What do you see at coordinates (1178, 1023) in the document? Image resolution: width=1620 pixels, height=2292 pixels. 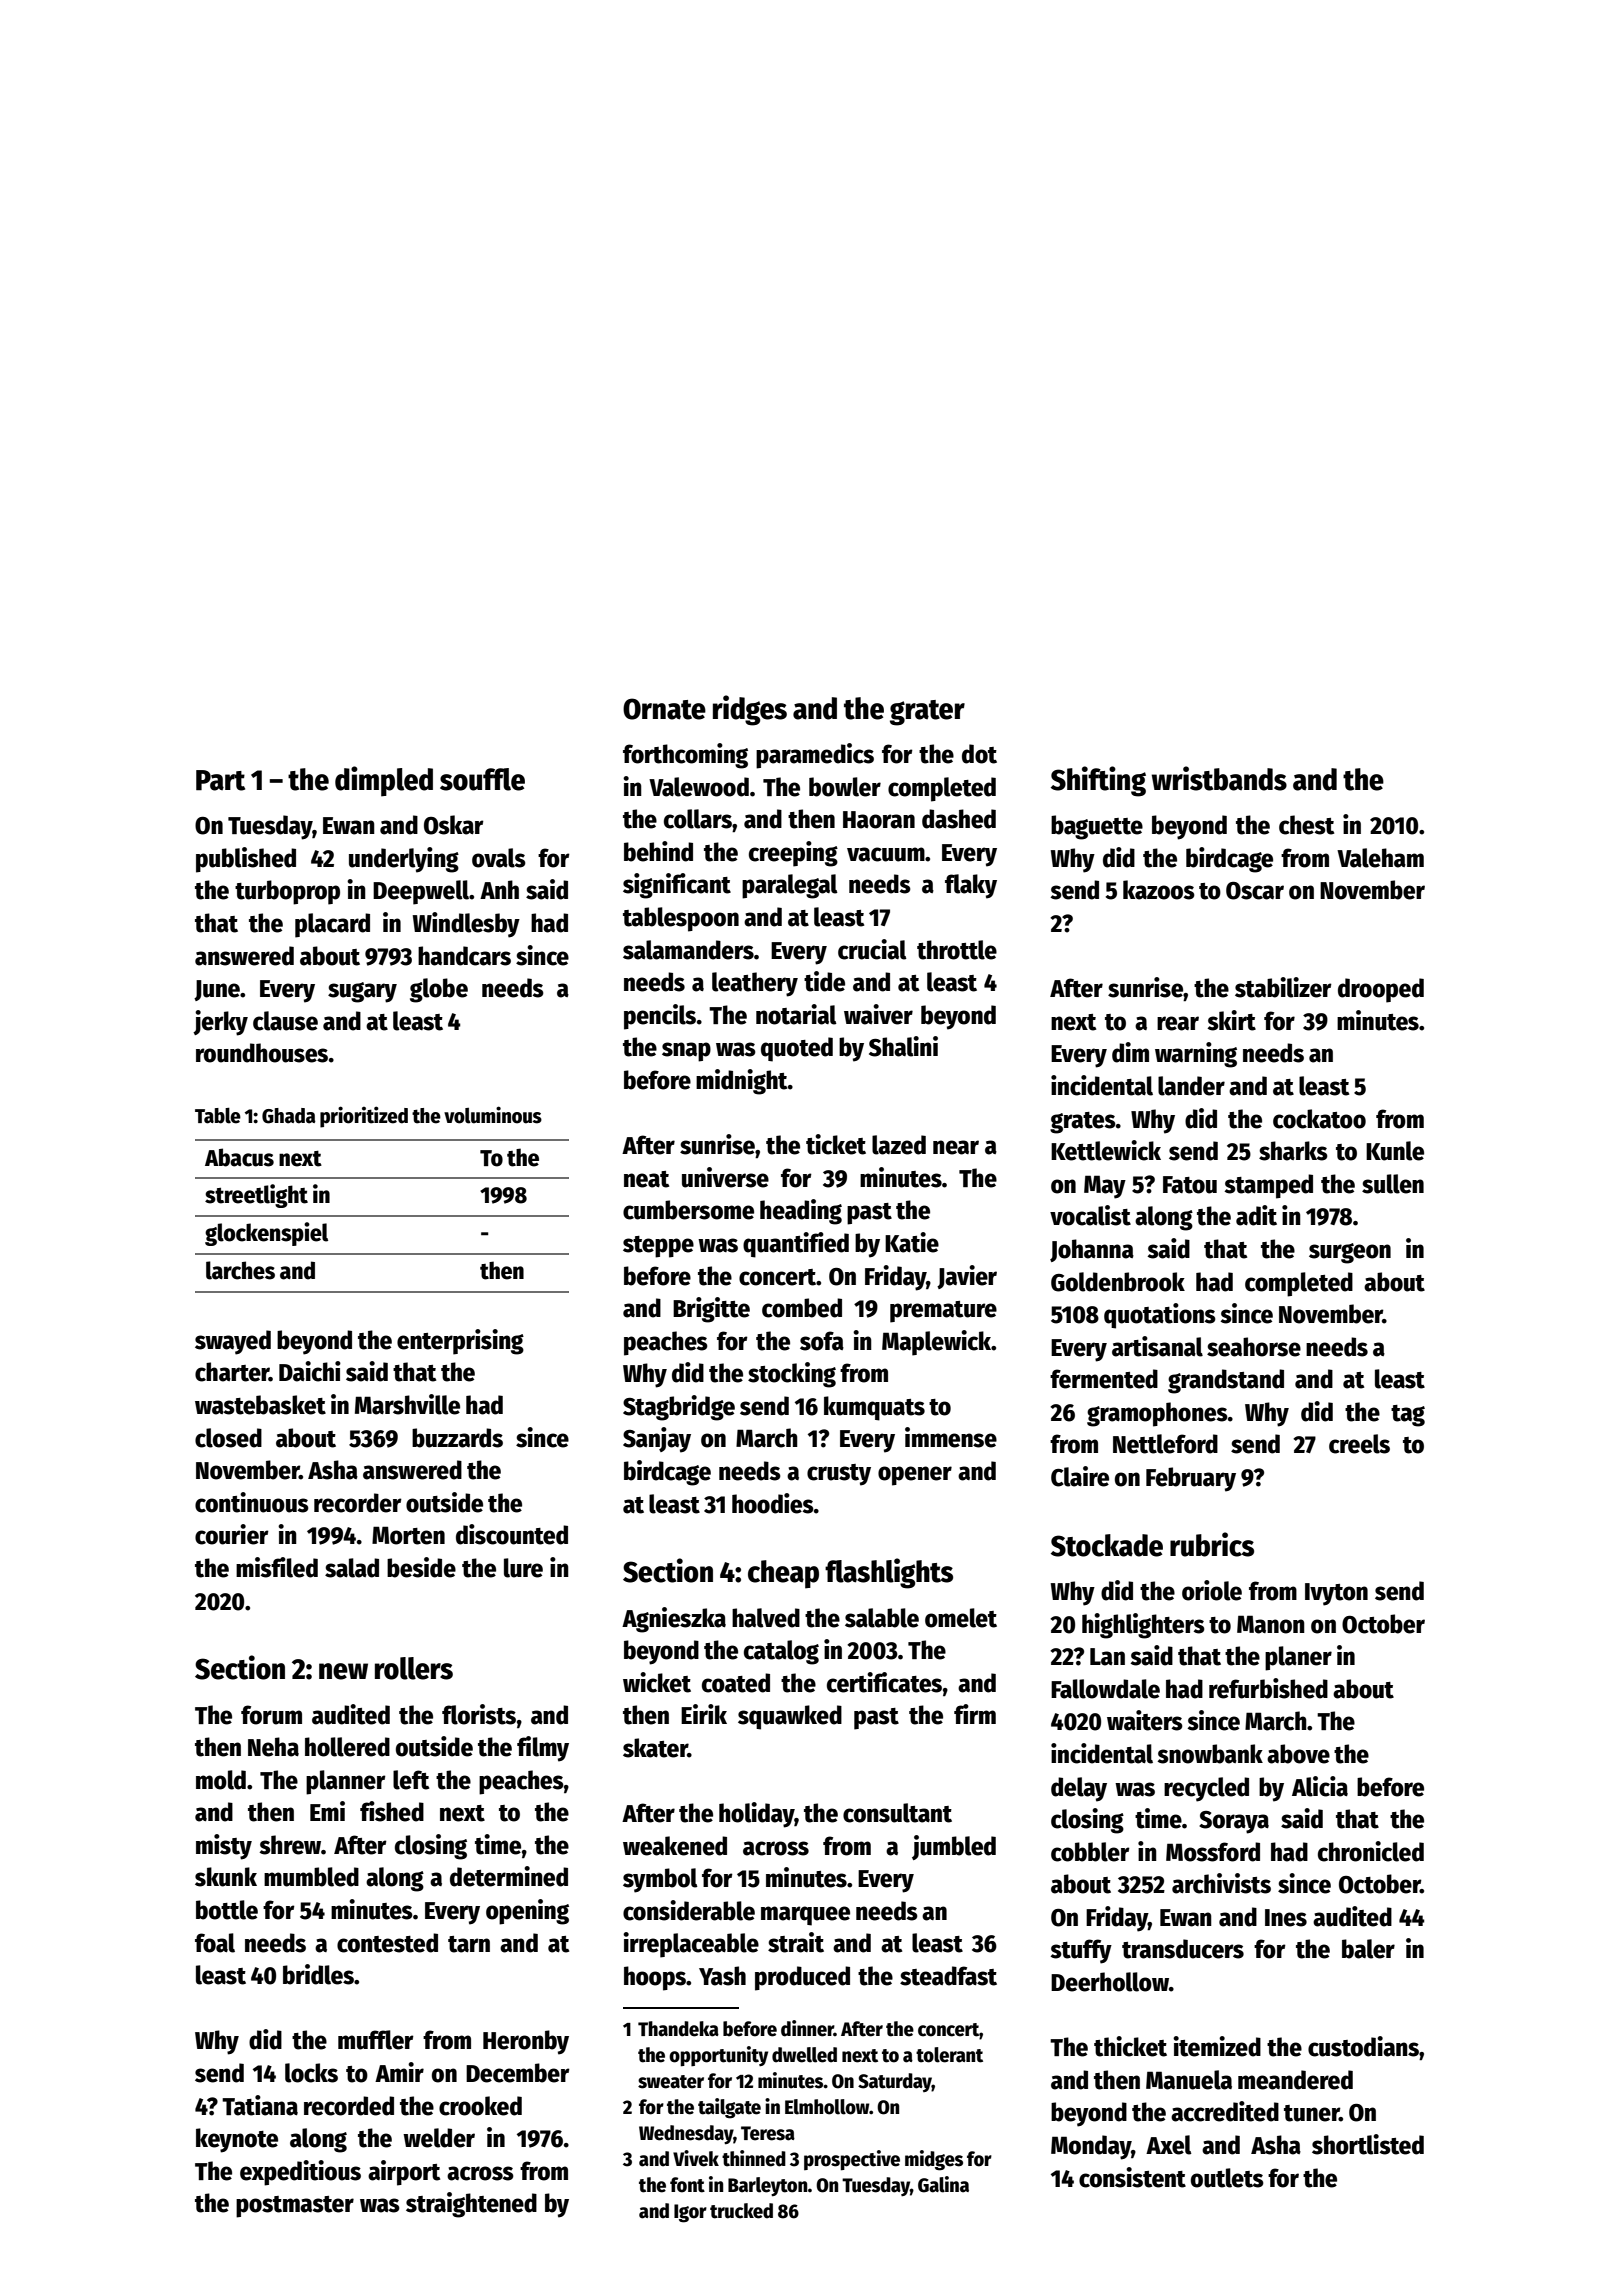 I see `rear` at bounding box center [1178, 1023].
